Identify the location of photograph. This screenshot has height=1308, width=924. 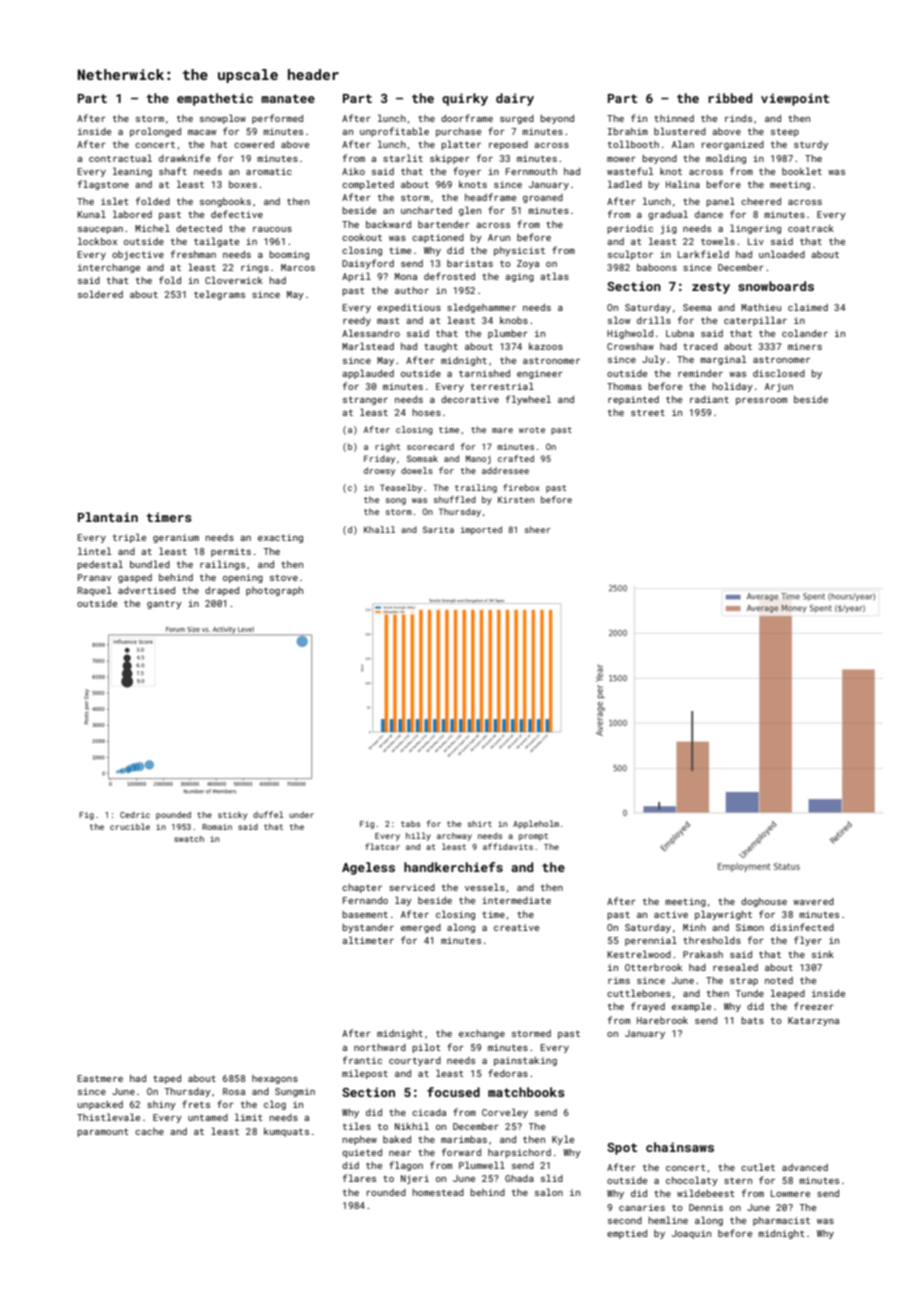
(274, 591).
